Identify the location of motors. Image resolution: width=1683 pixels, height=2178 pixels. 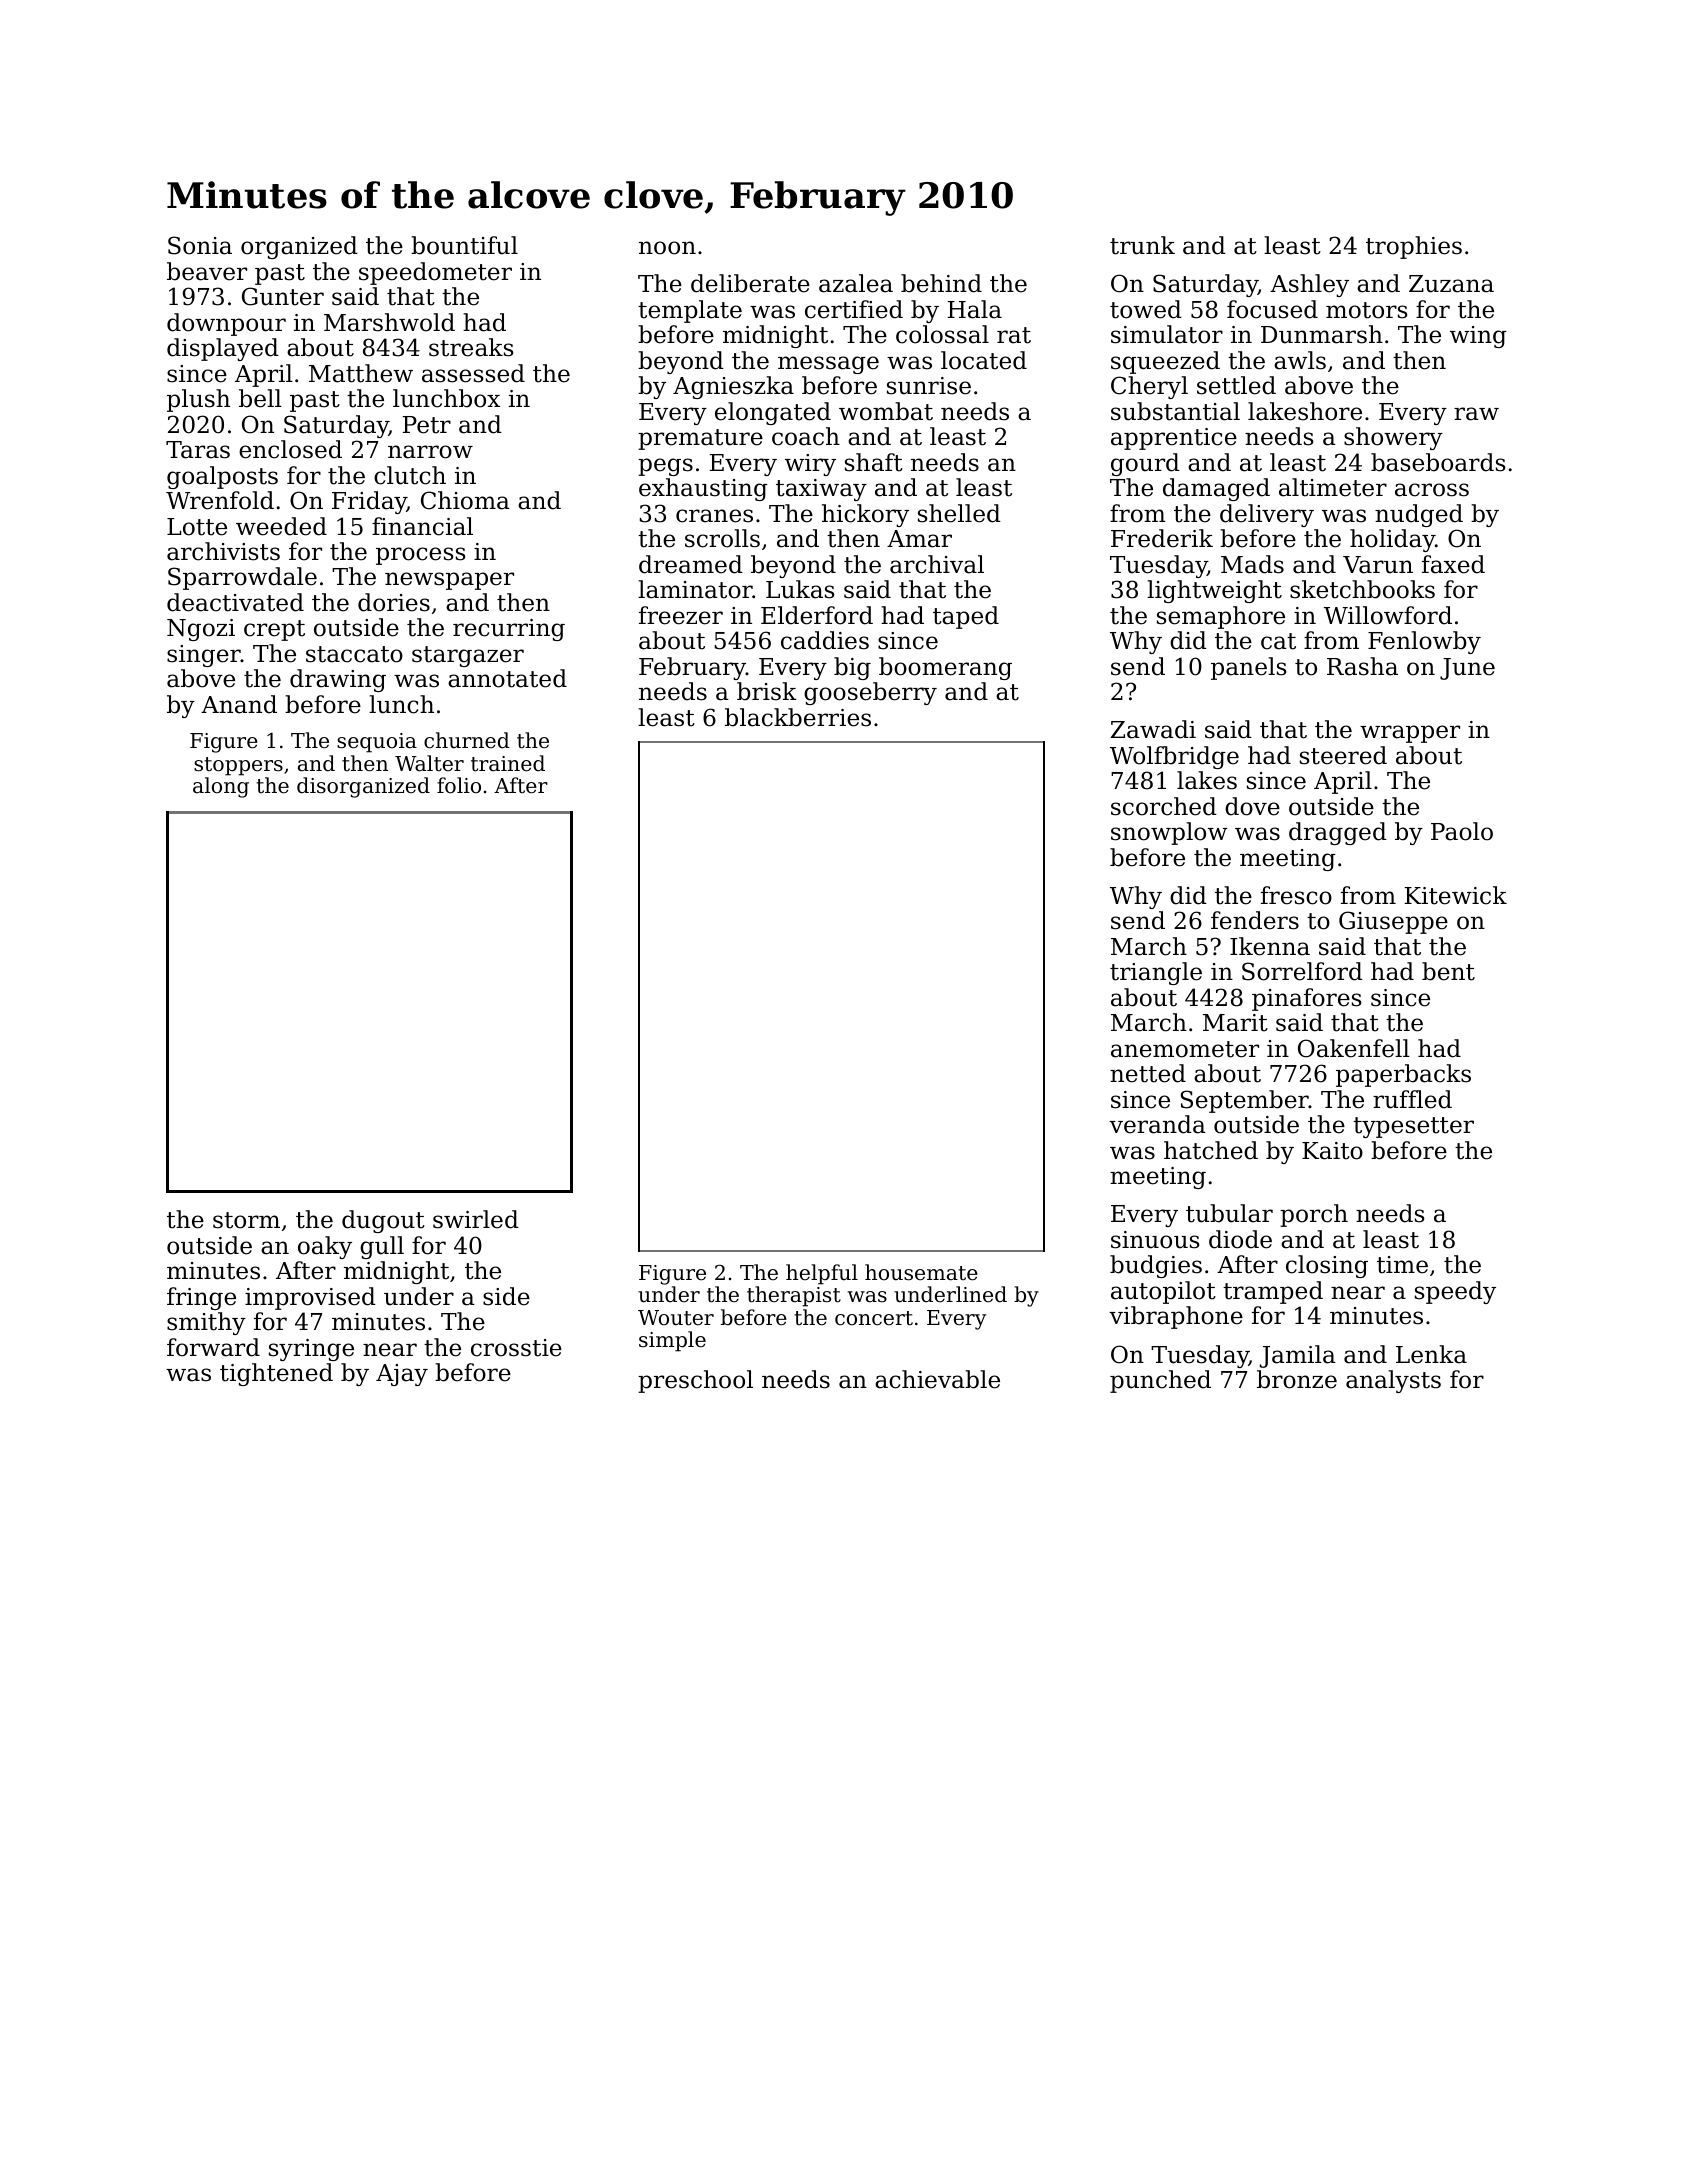
(1367, 310).
